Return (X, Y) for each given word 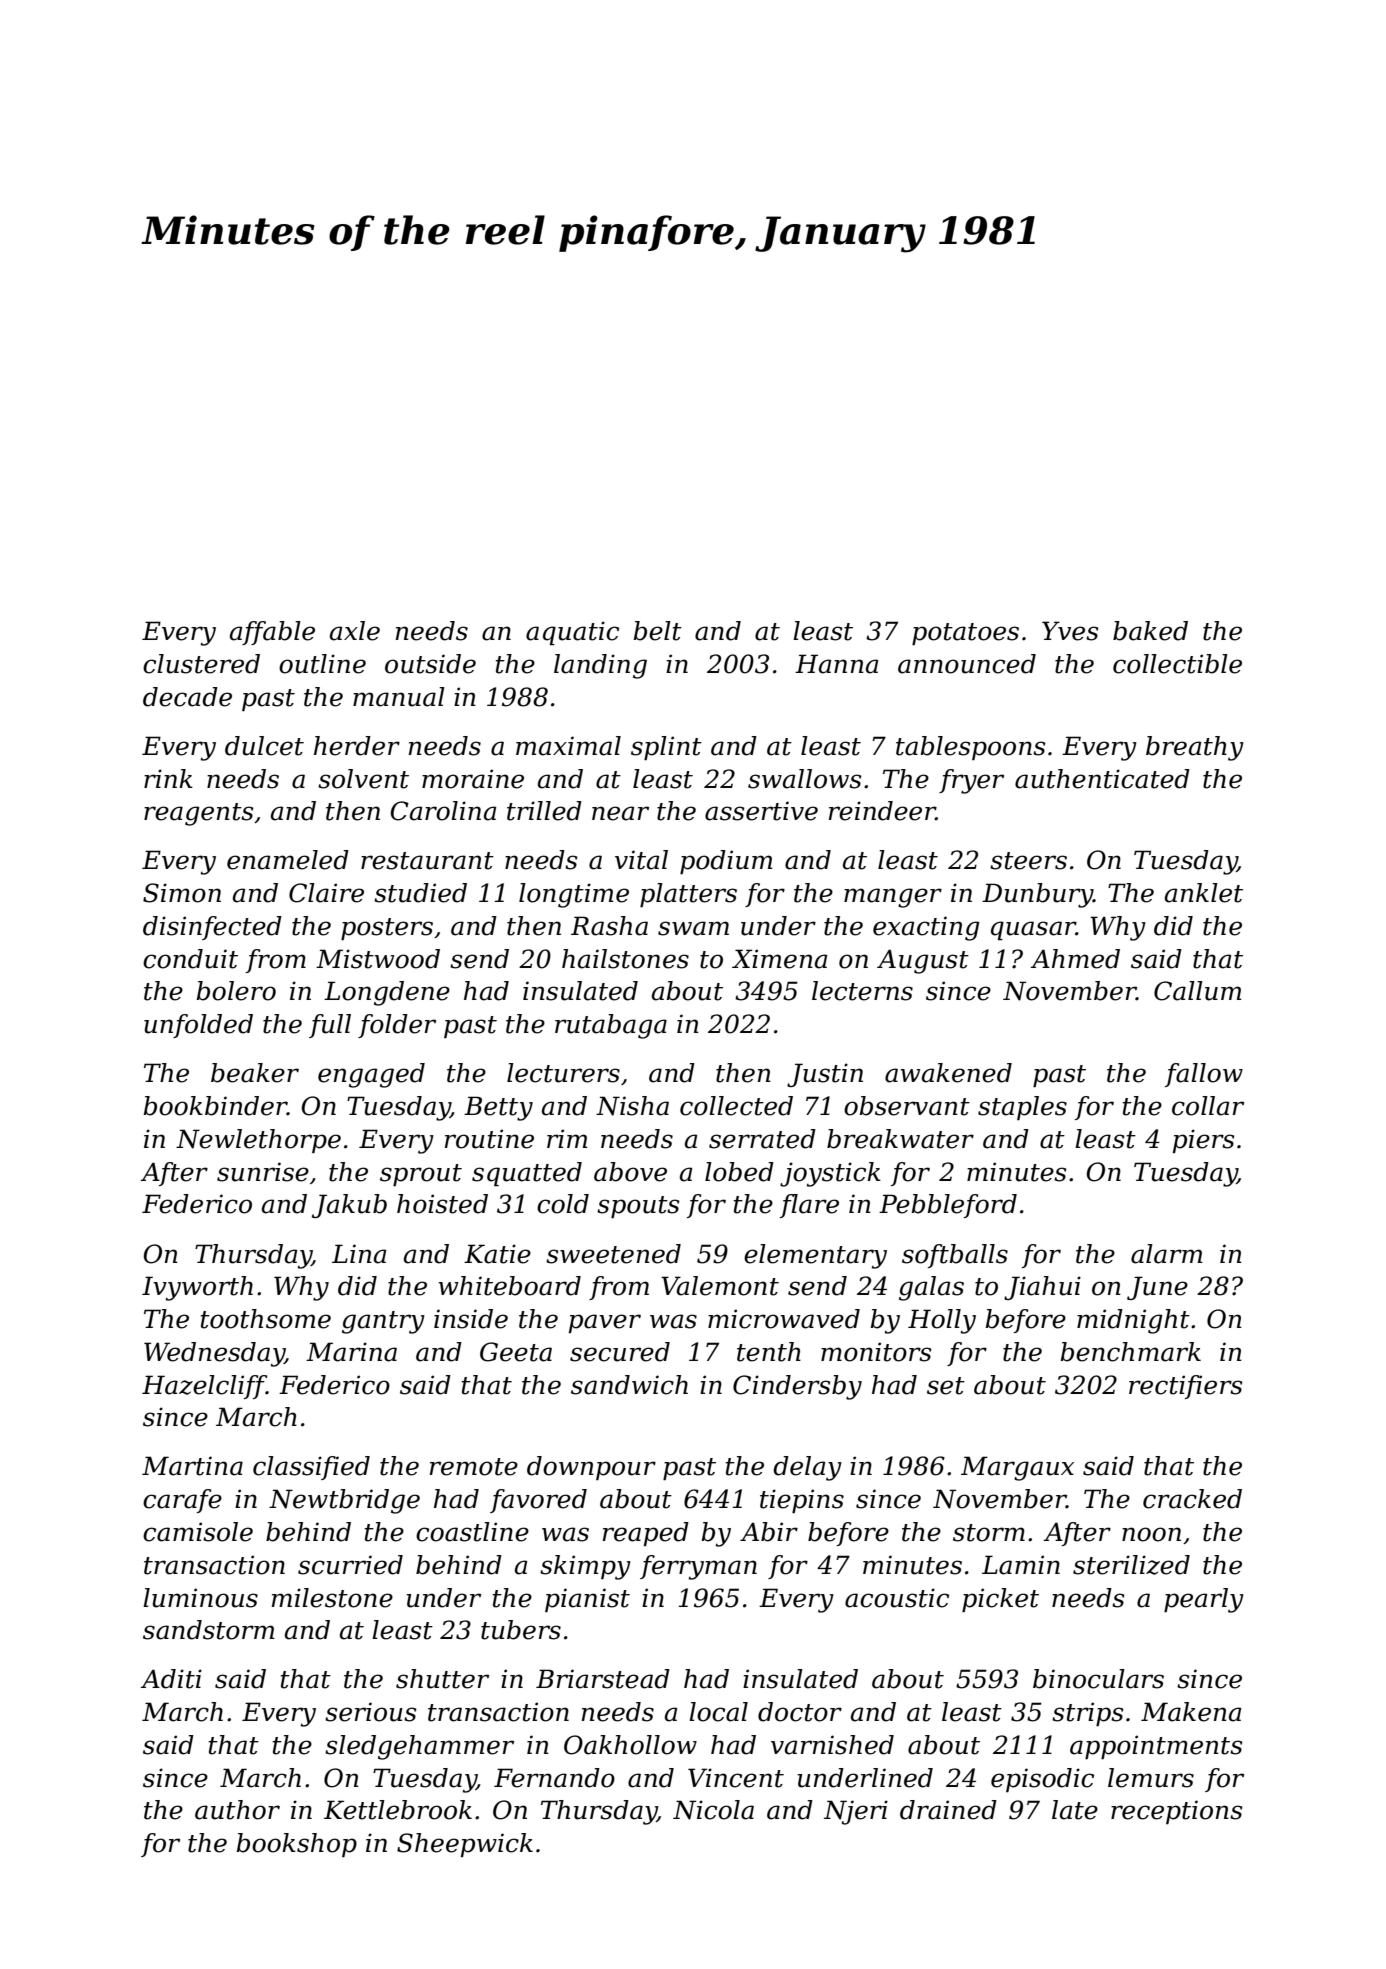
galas (931, 1288)
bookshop (296, 1845)
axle (355, 631)
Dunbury (1037, 895)
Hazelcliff (204, 1387)
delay (807, 1468)
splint (666, 748)
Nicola (713, 1810)
